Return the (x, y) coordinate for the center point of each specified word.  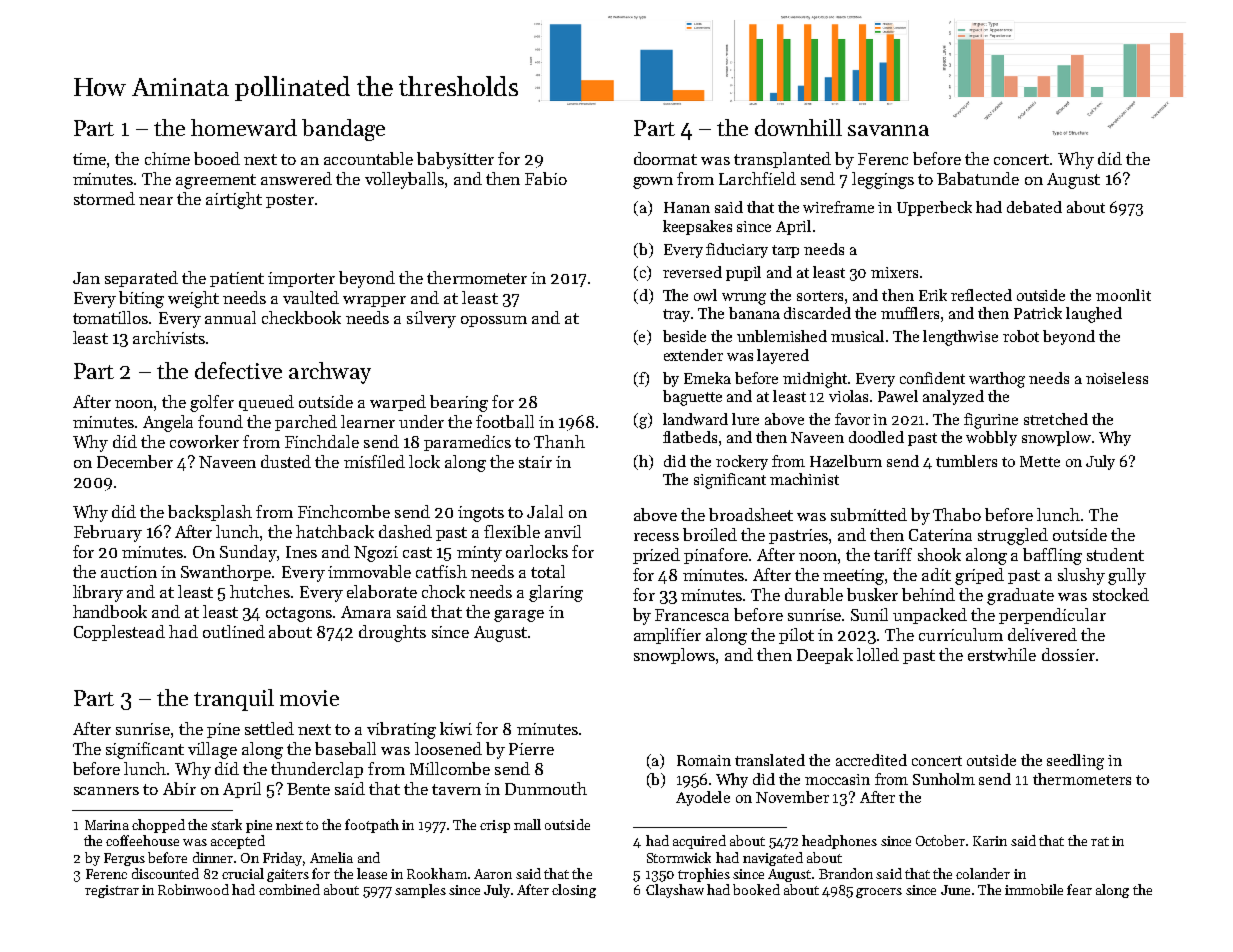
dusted (286, 461)
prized (656, 556)
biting (141, 299)
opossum (494, 321)
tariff (893, 554)
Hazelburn (846, 461)
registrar (112, 891)
